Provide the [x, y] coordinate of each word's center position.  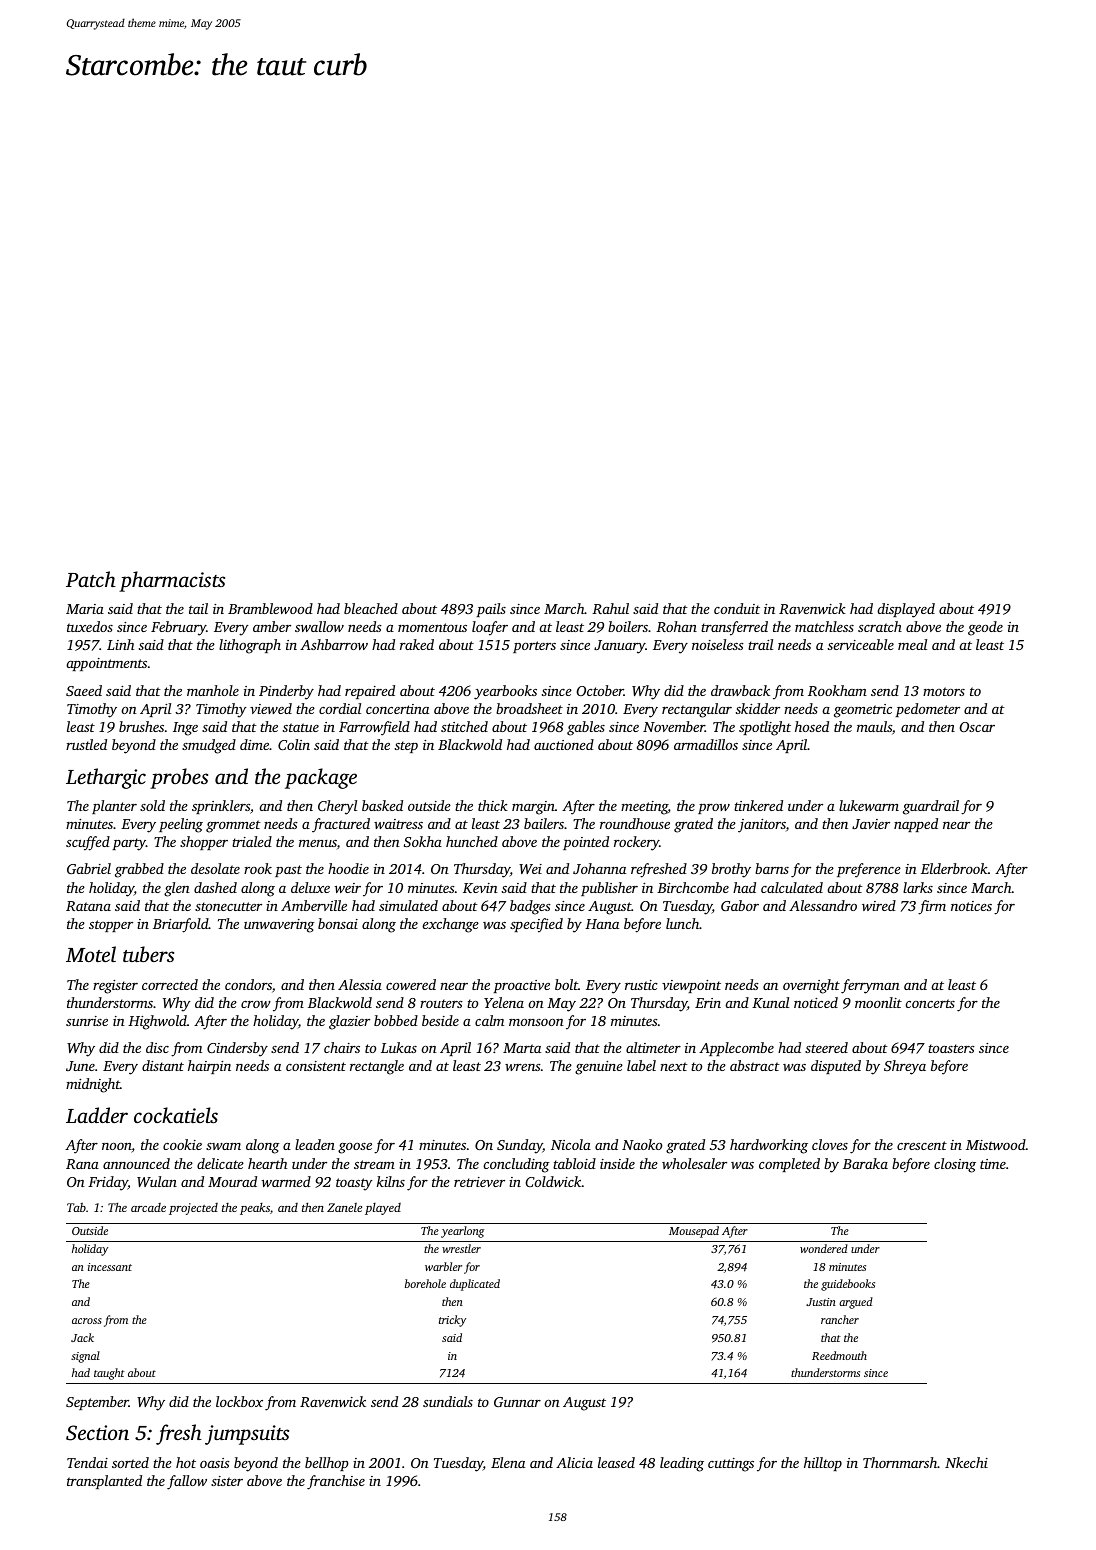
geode [985, 628]
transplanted [104, 1482]
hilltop [823, 1464]
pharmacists [172, 581]
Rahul [610, 608]
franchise [336, 1482]
